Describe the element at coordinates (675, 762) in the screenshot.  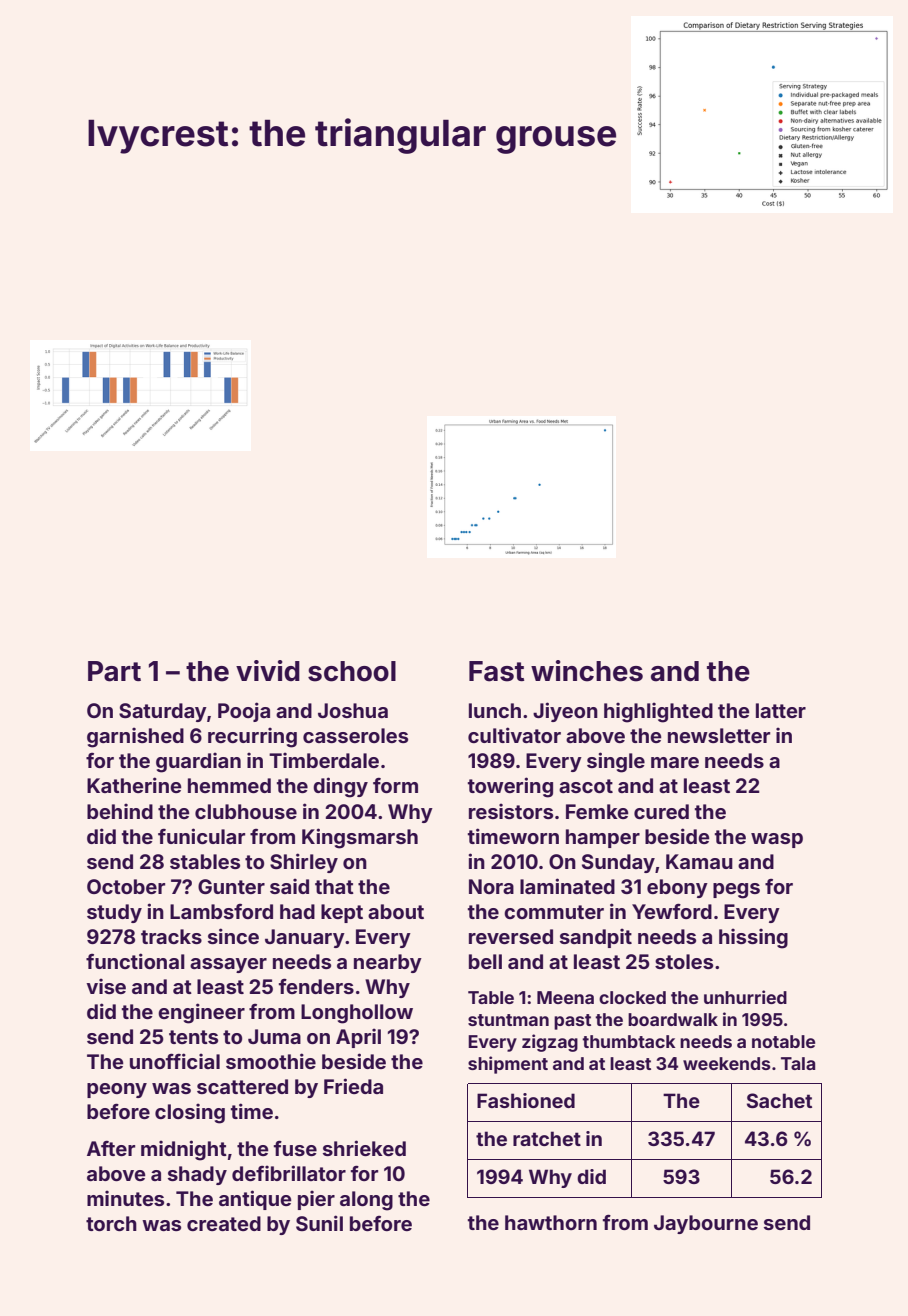
I see `mare` at that location.
